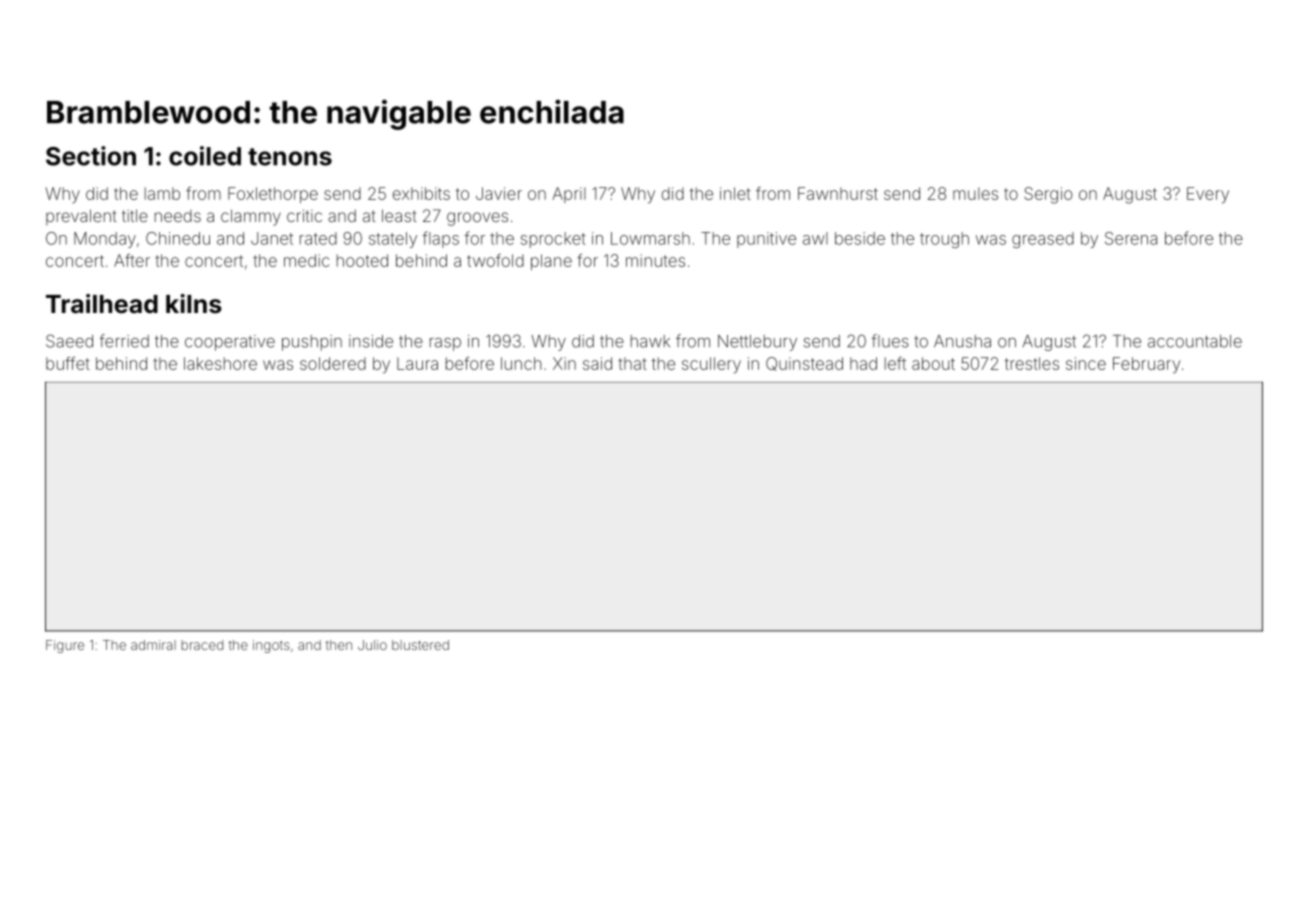 This screenshot has height=924, width=1308. Describe the element at coordinates (1146, 365) in the screenshot. I see `February` at that location.
